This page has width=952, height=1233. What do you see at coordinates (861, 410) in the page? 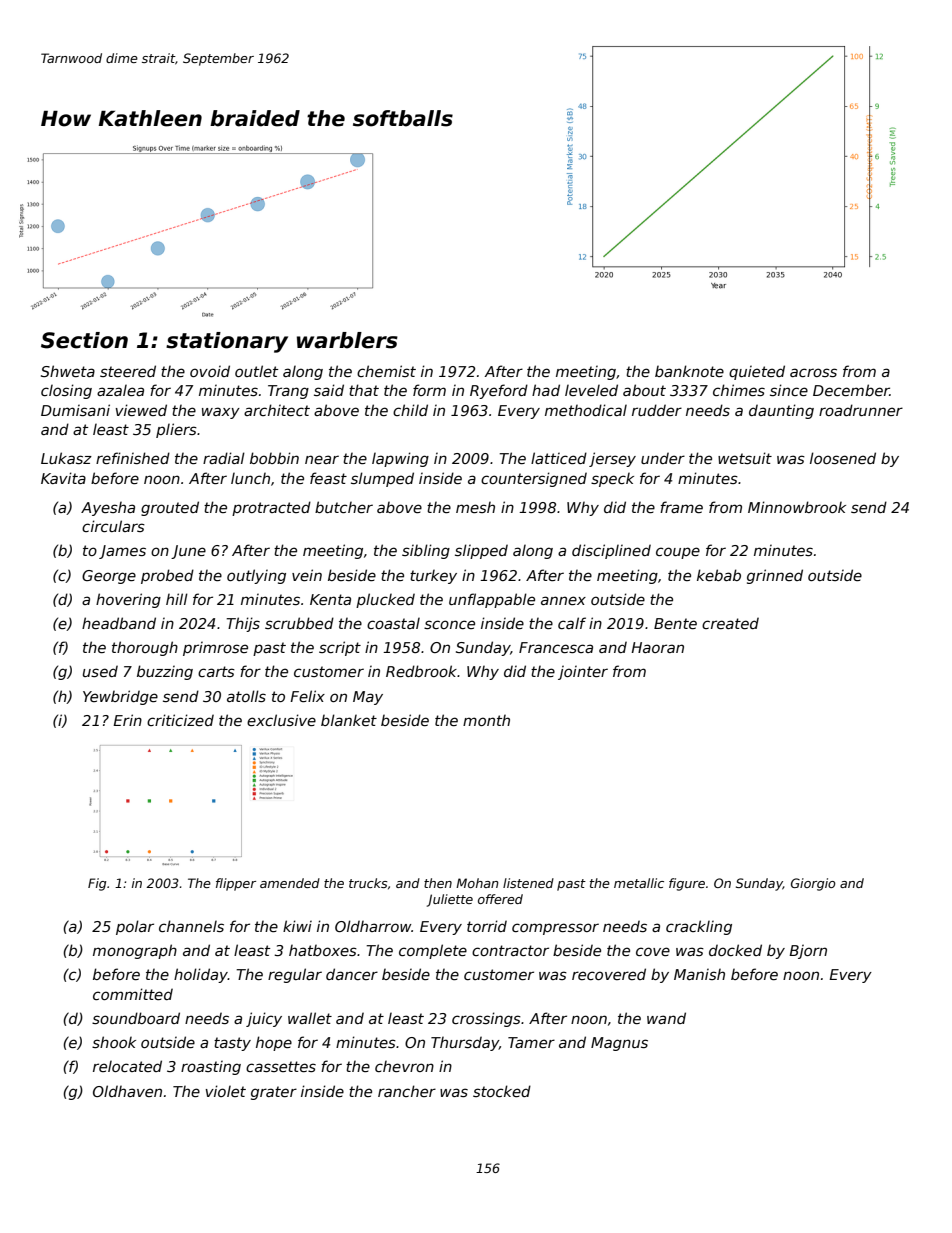
I see `roadrunner` at bounding box center [861, 410].
